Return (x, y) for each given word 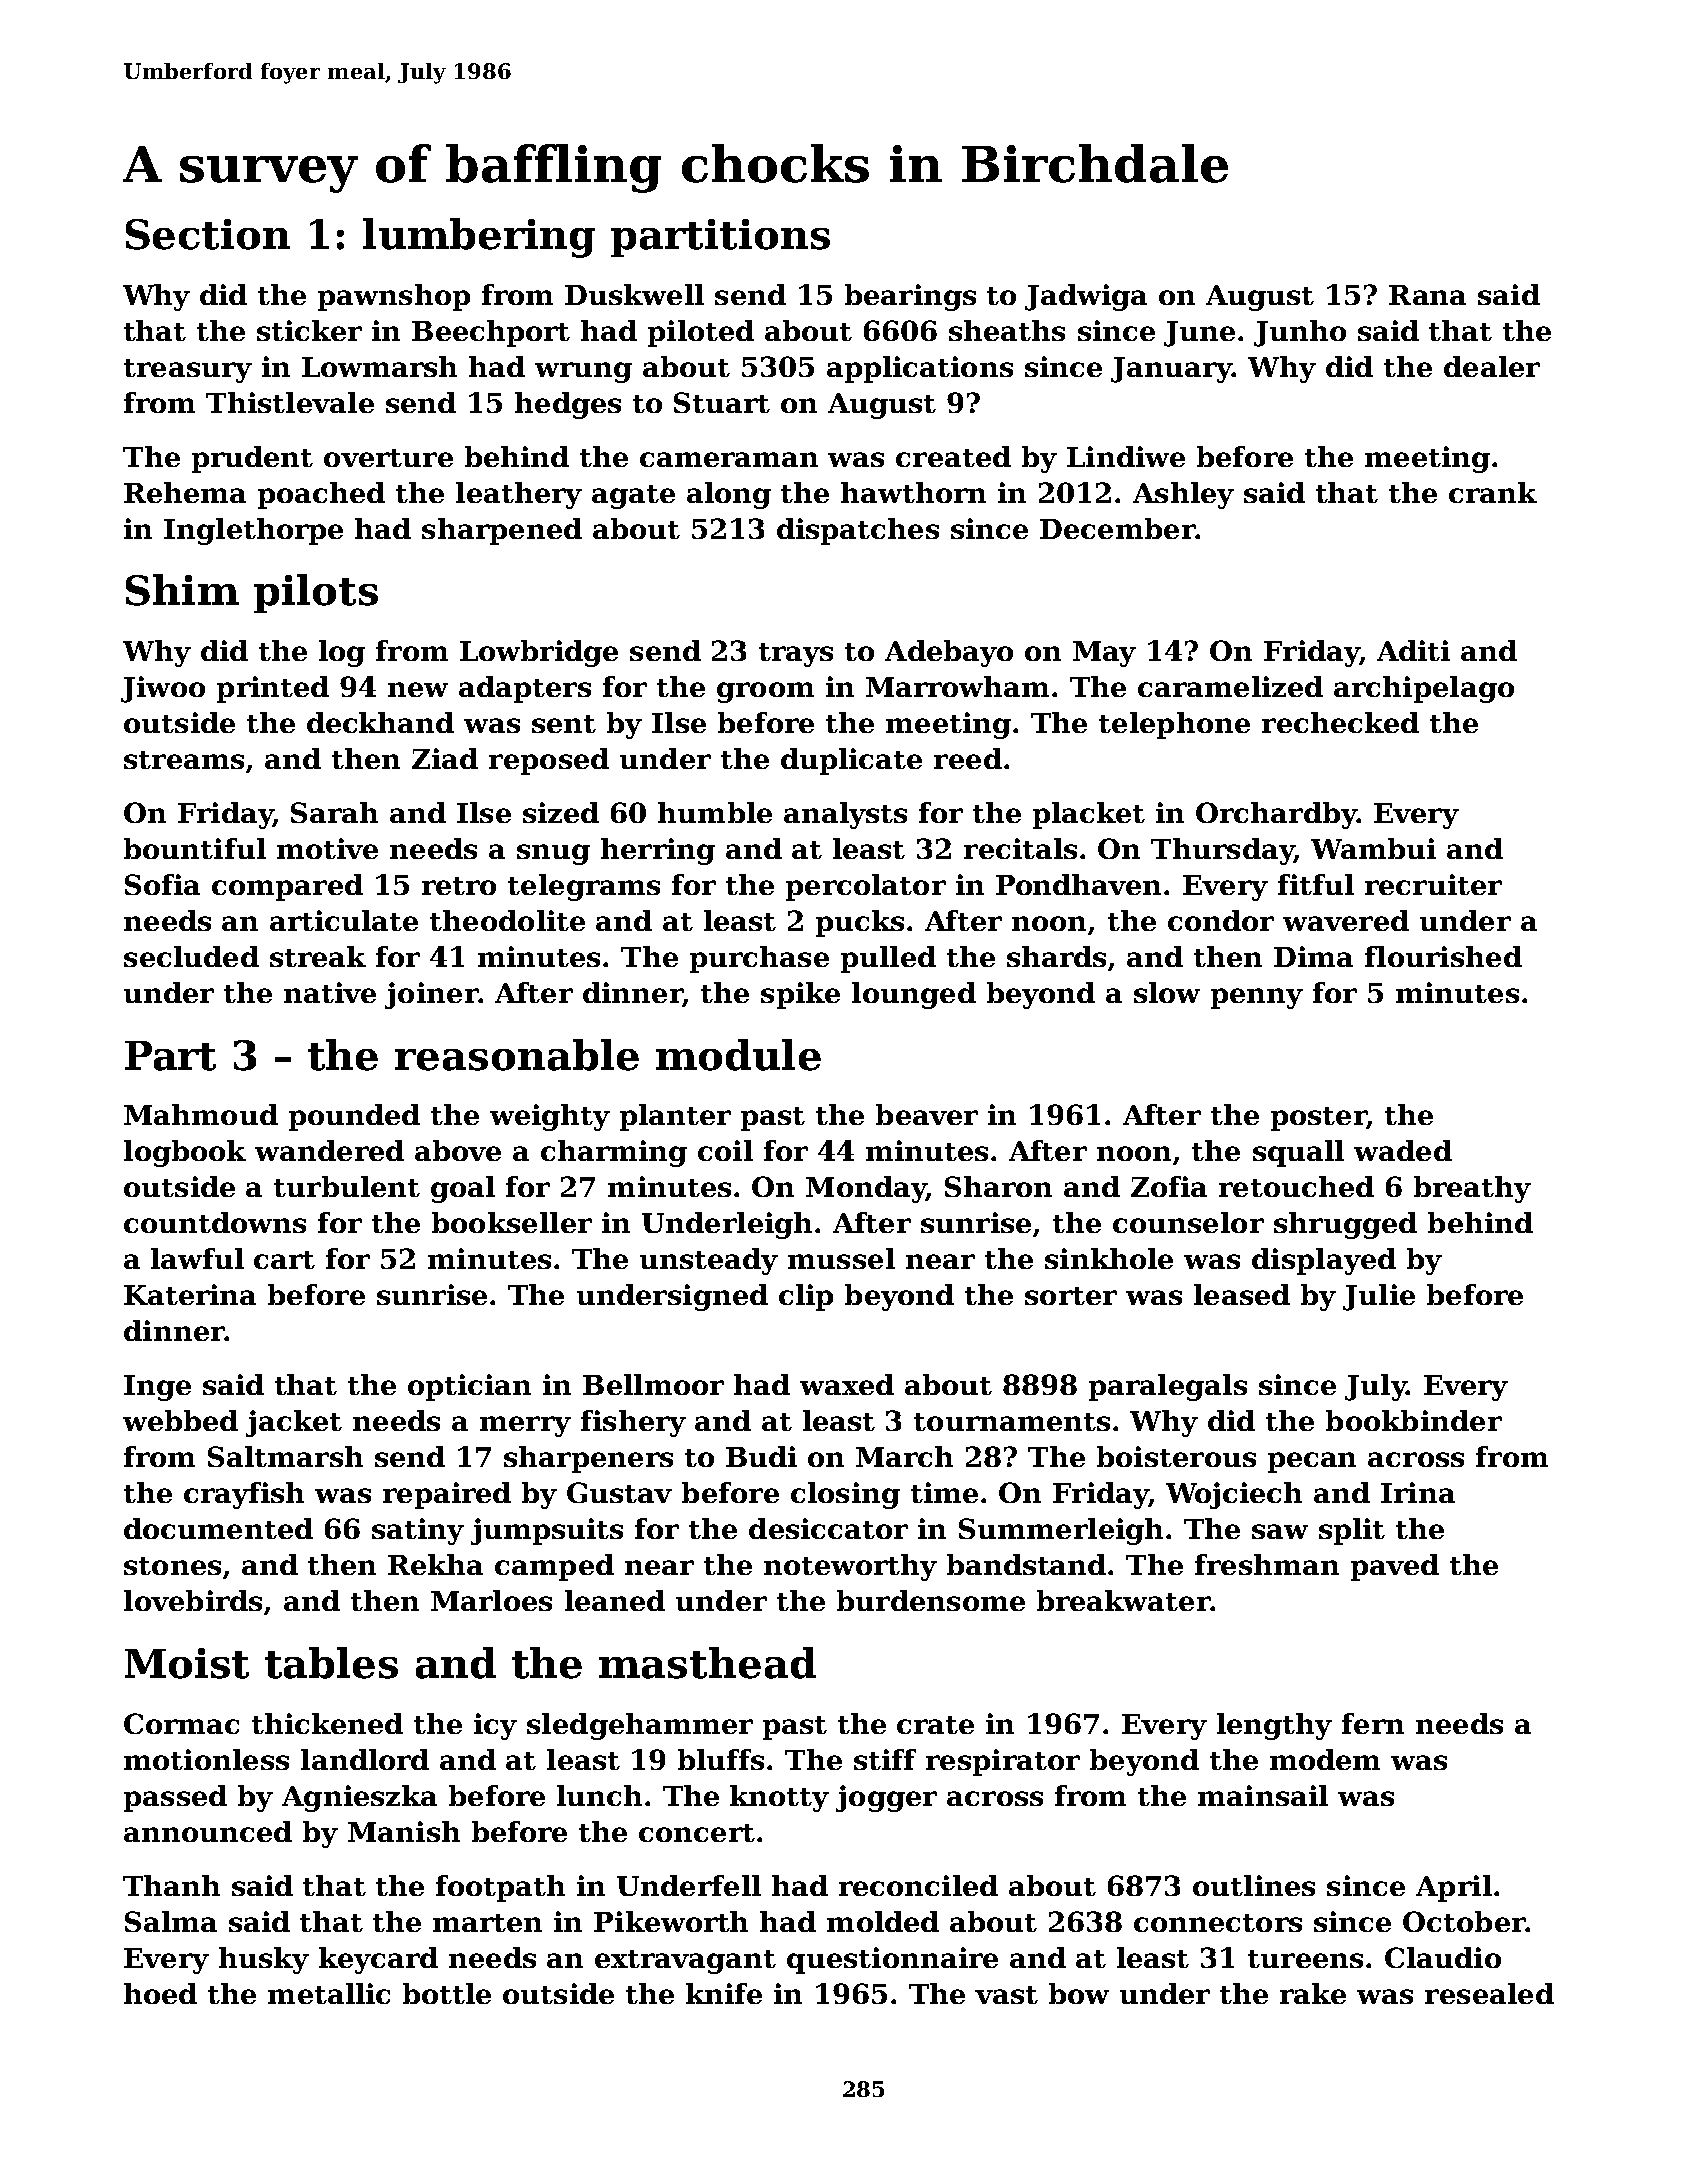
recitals (1020, 848)
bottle (447, 1993)
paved (1395, 1567)
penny (1257, 998)
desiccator (828, 1528)
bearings (910, 297)
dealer (1492, 366)
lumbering (479, 238)
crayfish (244, 1495)
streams (184, 760)
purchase (759, 959)
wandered (329, 1150)
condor (1221, 920)
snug (553, 854)
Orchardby (1276, 815)
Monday (866, 1189)
